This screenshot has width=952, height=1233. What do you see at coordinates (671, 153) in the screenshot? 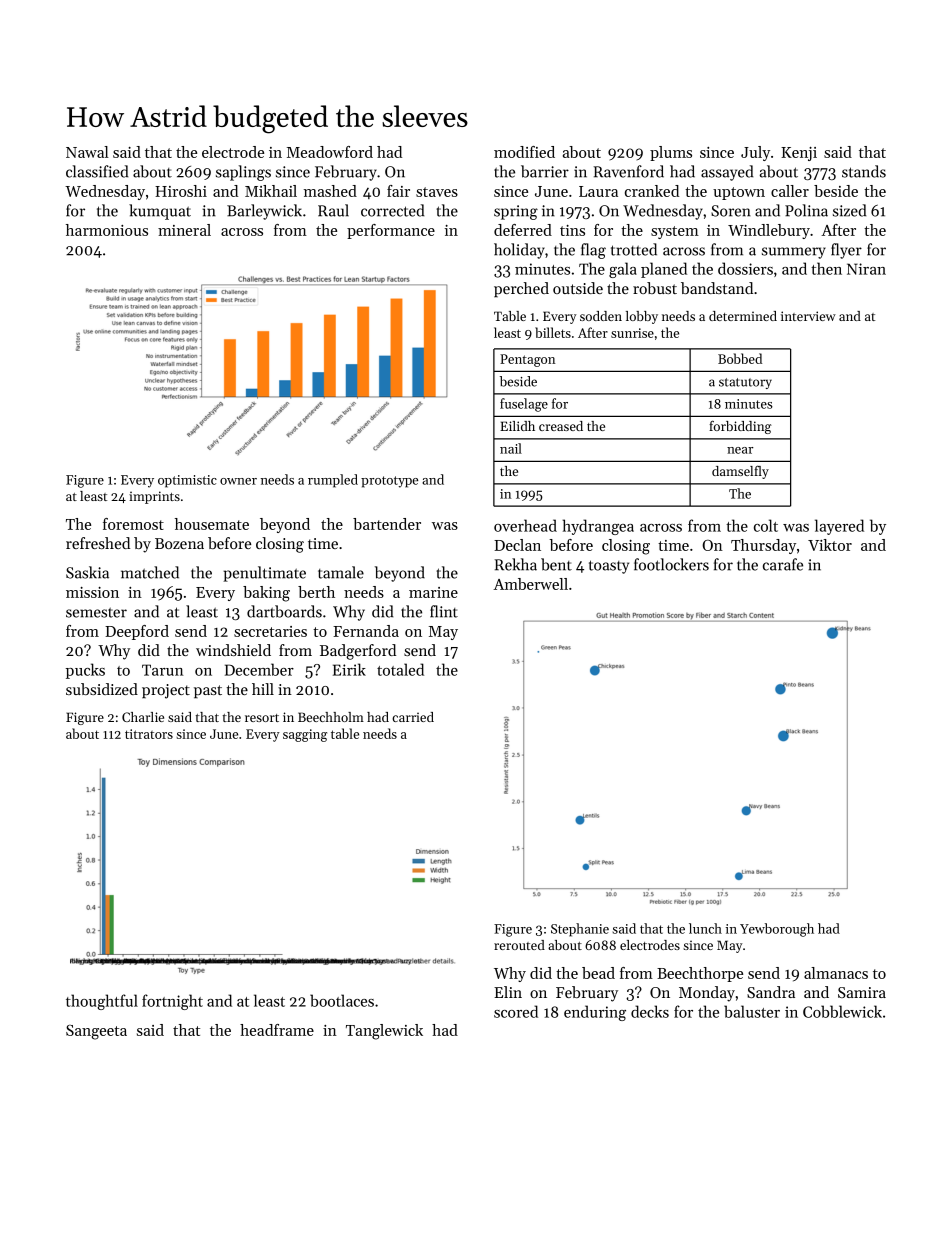
I see `plums` at bounding box center [671, 153].
